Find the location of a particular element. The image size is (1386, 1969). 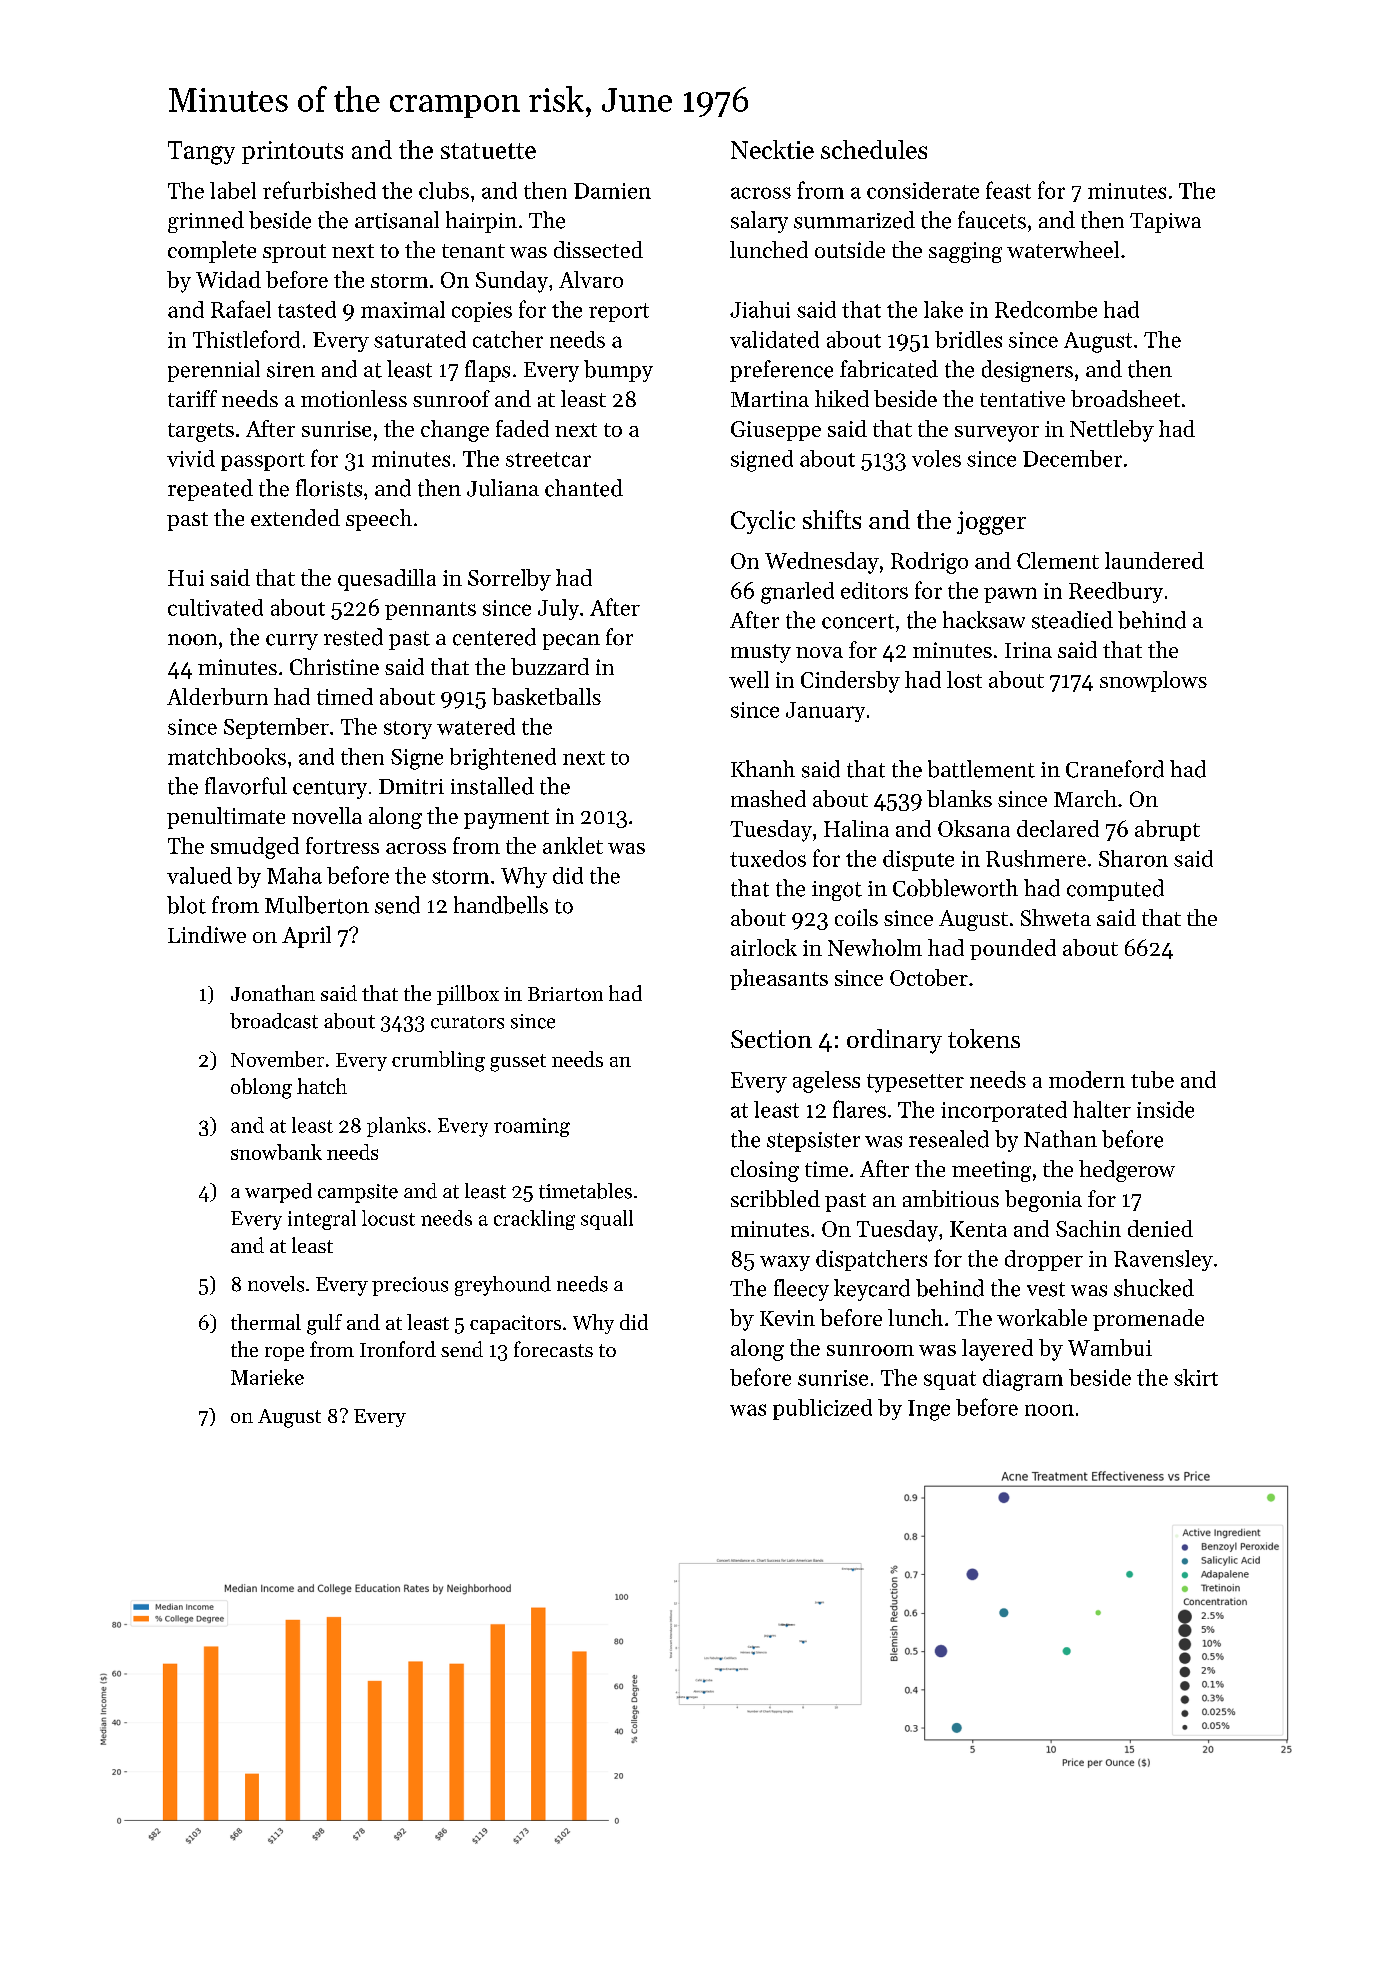

skirt is located at coordinates (1196, 1377).
